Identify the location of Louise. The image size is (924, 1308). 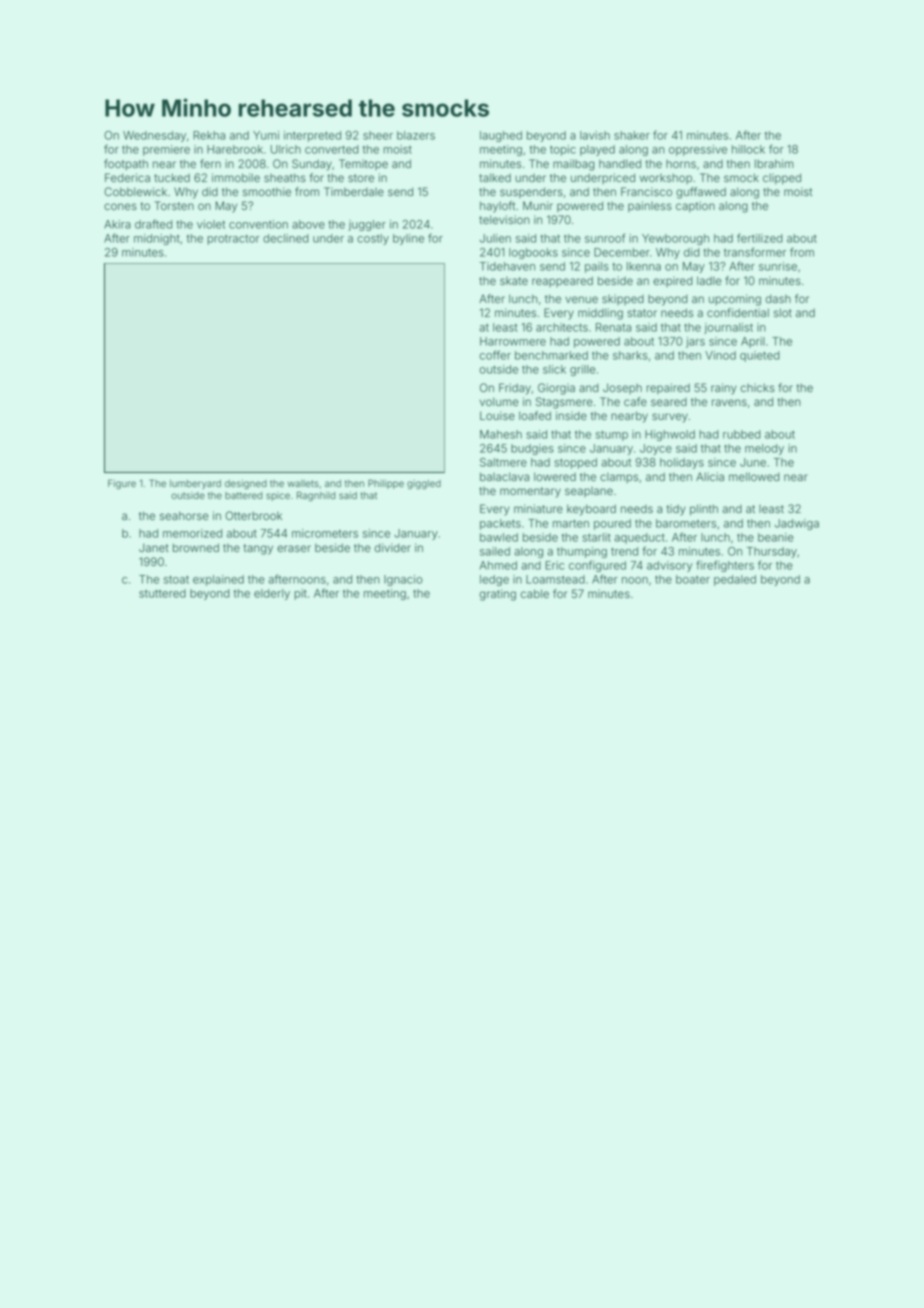
(497, 415).
